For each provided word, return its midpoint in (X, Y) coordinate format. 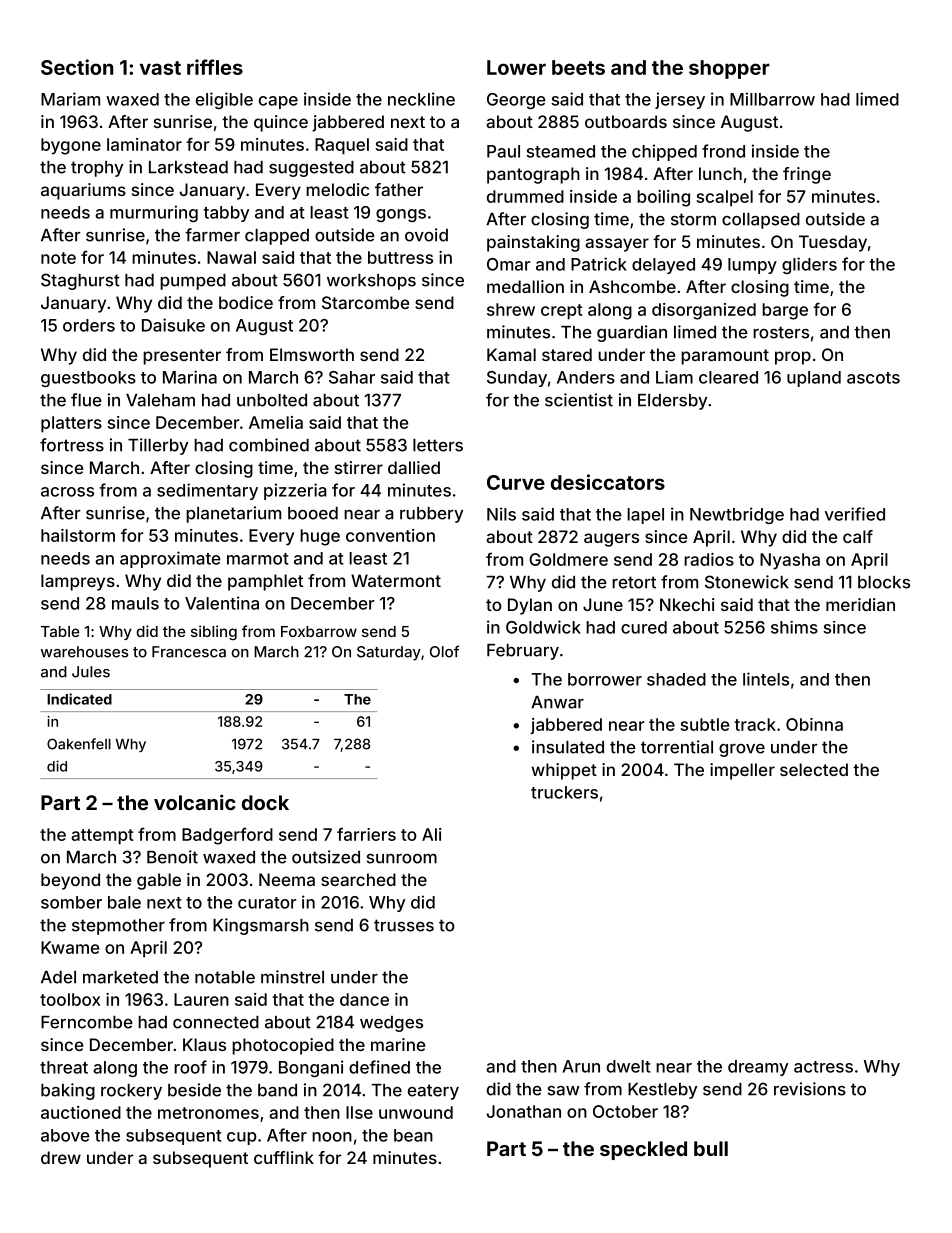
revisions (810, 1089)
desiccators (608, 482)
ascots (873, 378)
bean (413, 1135)
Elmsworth (312, 354)
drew (61, 1157)
